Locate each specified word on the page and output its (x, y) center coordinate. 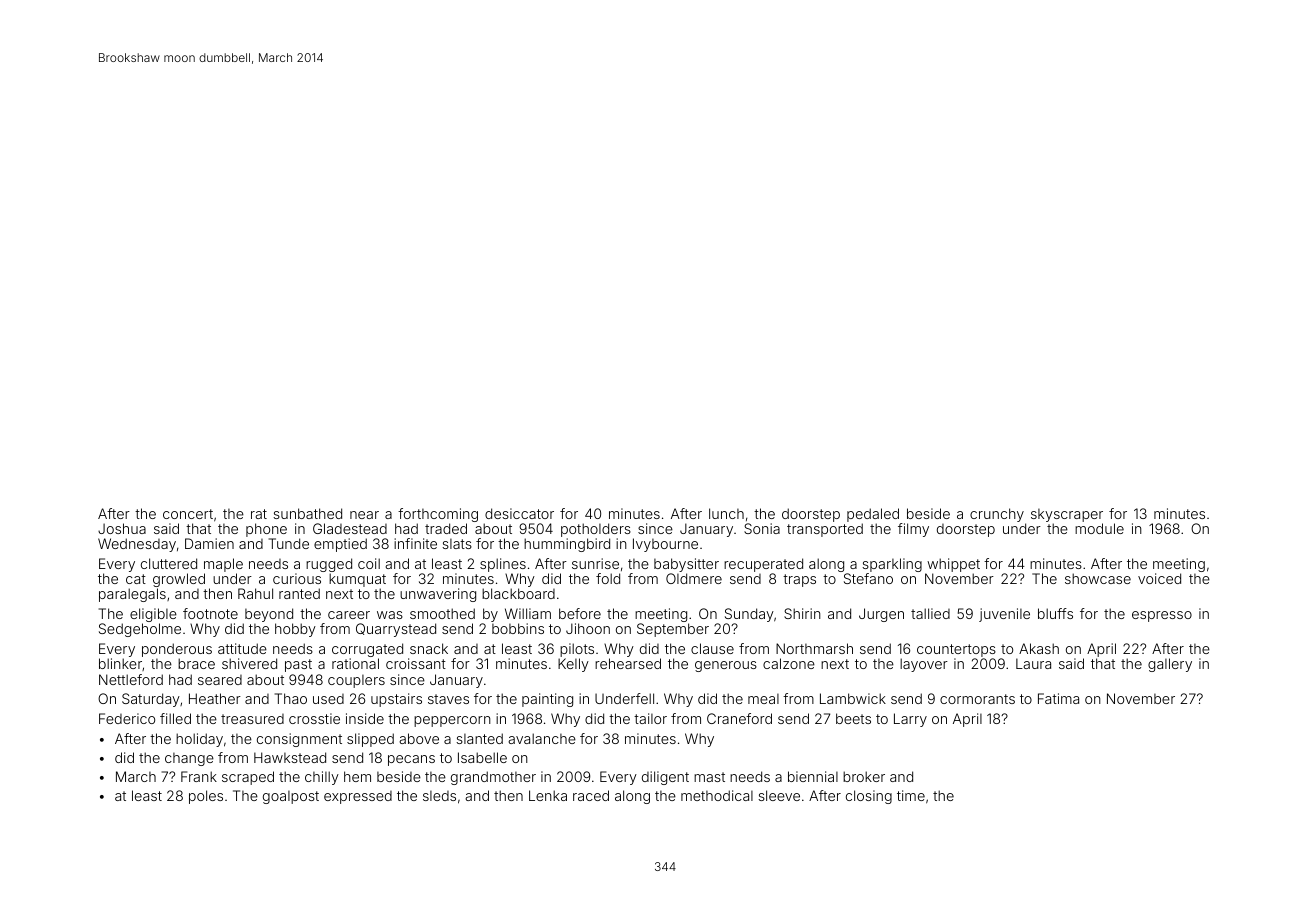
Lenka (548, 795)
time (911, 795)
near (364, 515)
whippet (953, 565)
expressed (358, 797)
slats (457, 544)
